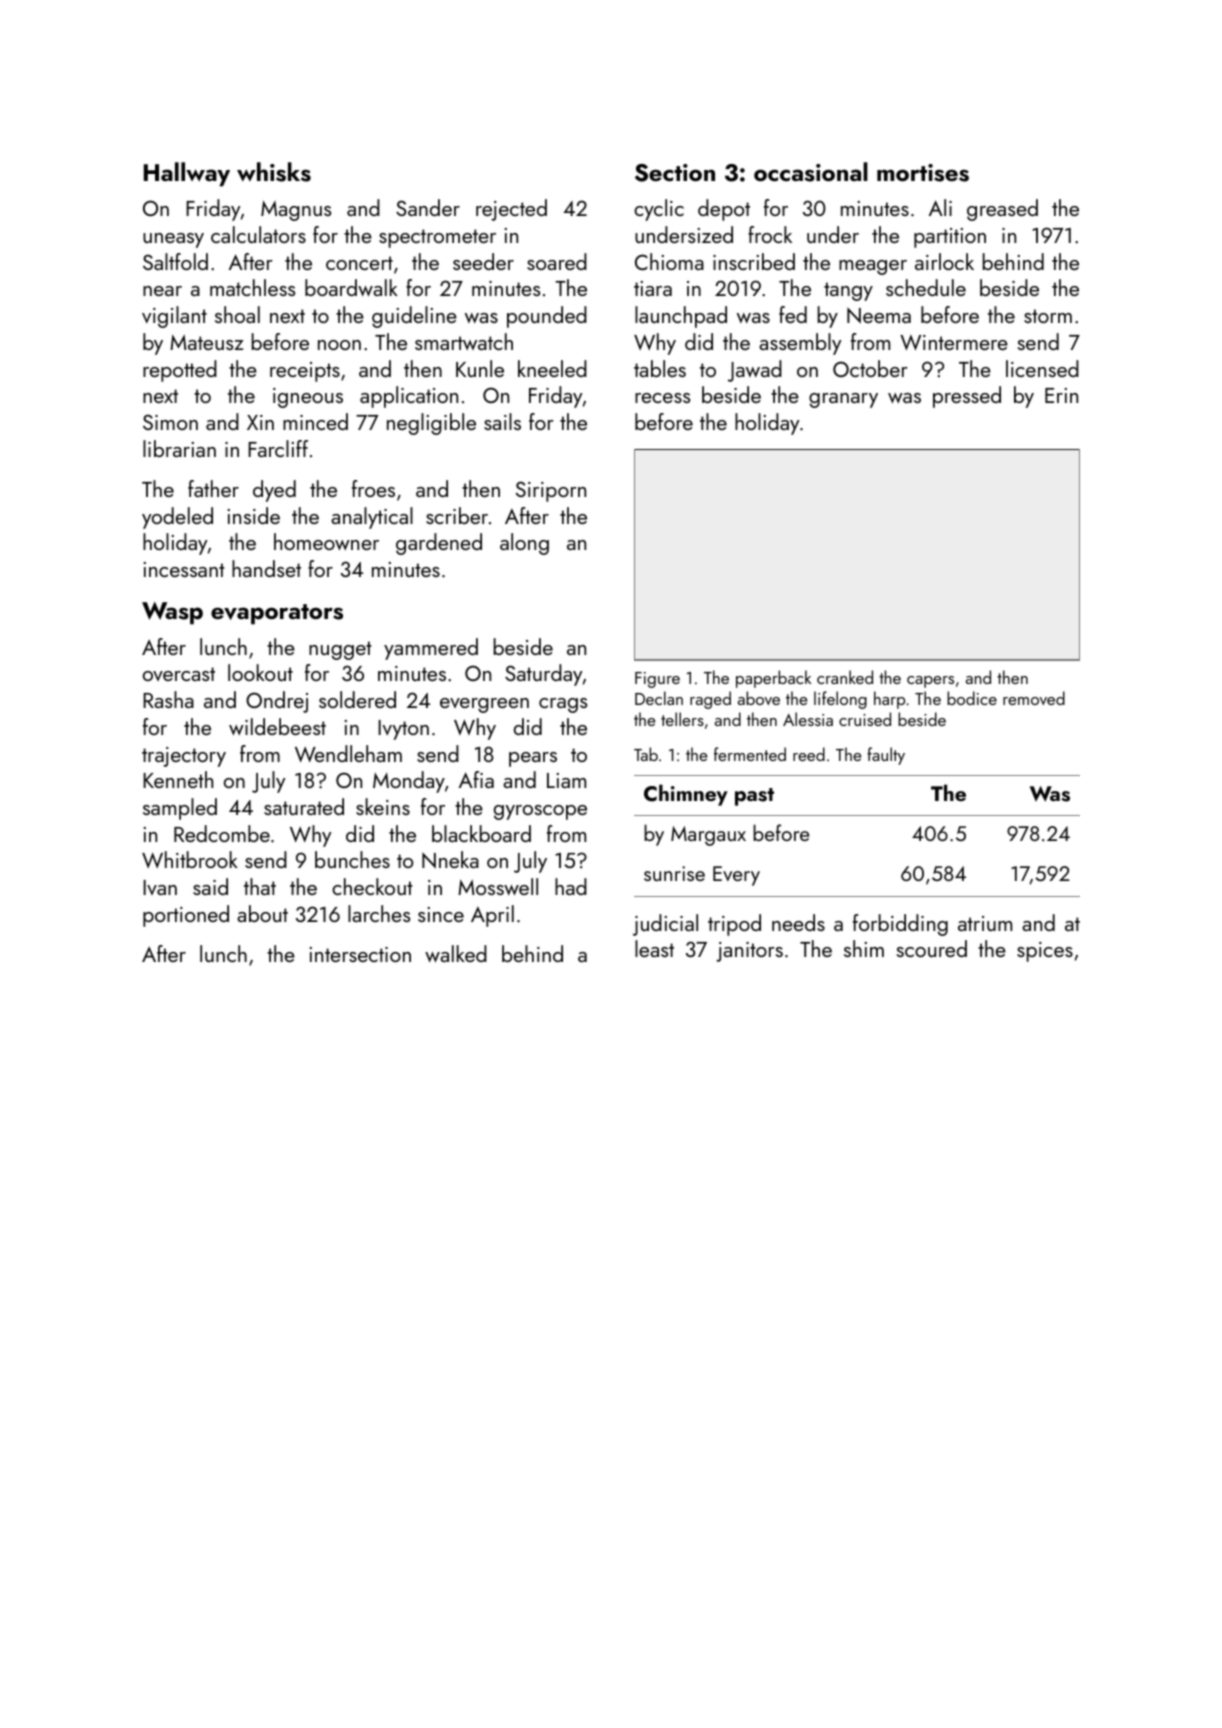 This image has height=1728, width=1222. I want to click on evaporators, so click(277, 614).
